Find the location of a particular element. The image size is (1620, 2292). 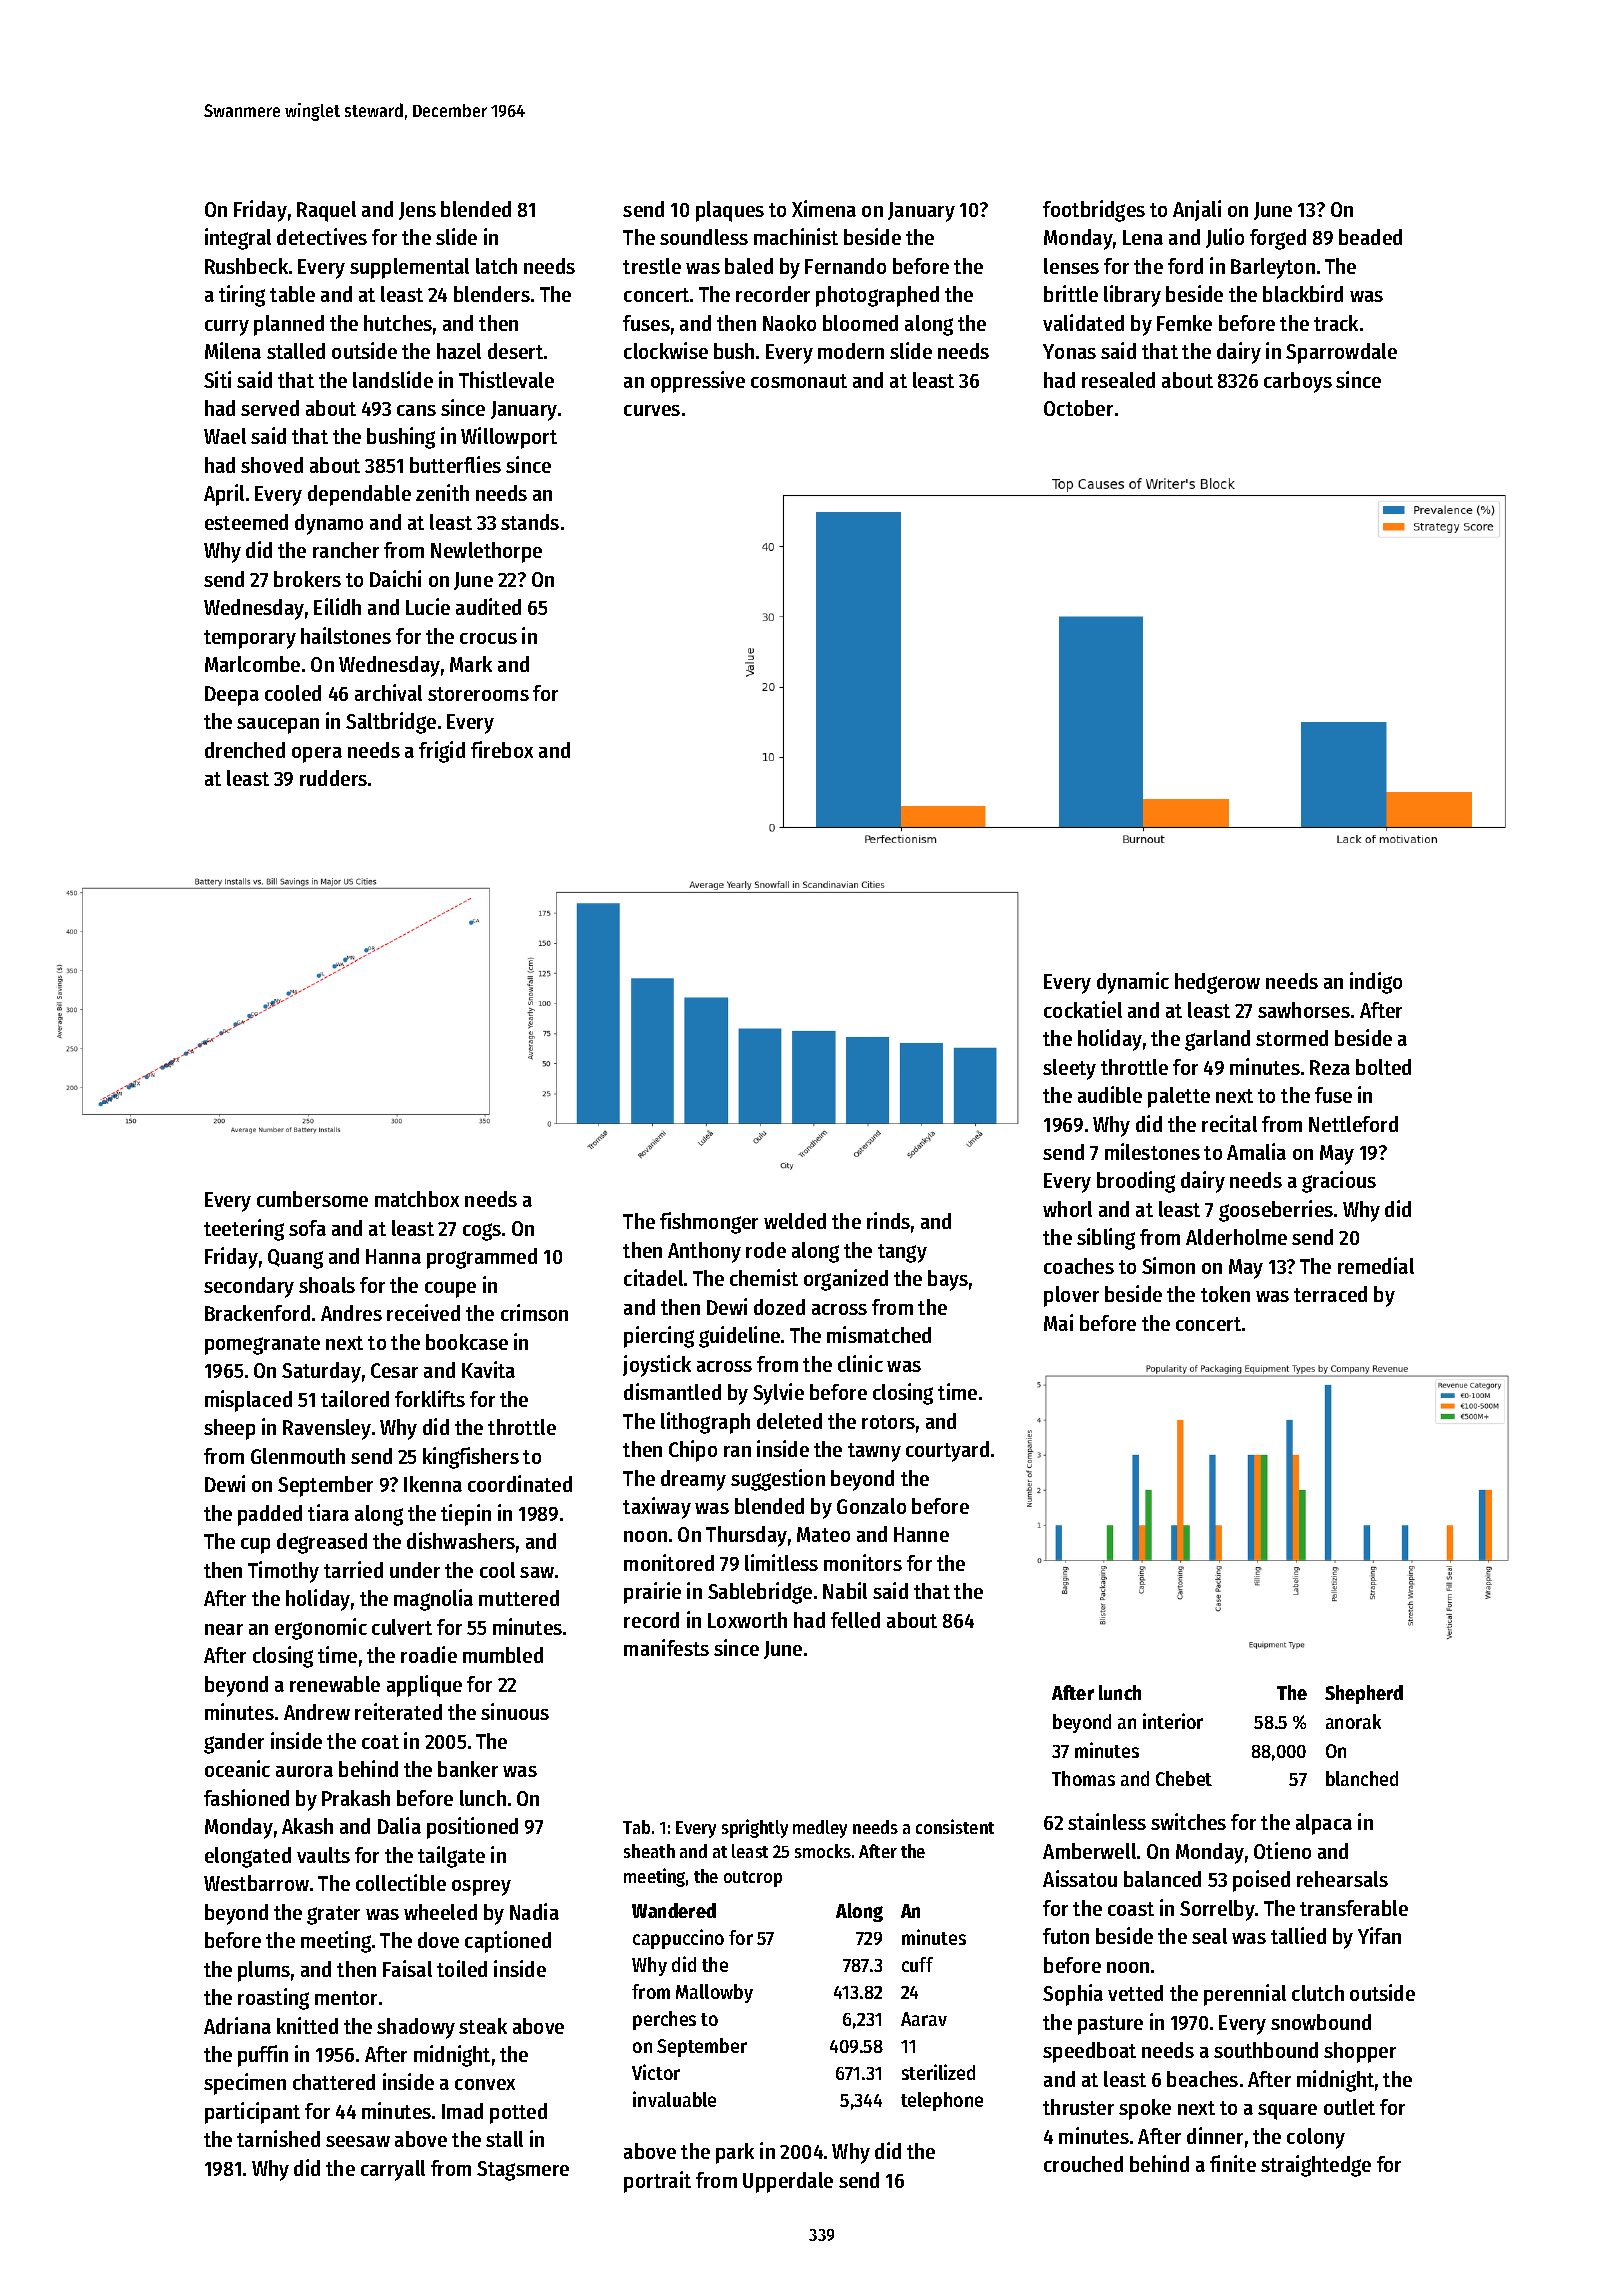

Yonas is located at coordinates (1069, 351).
